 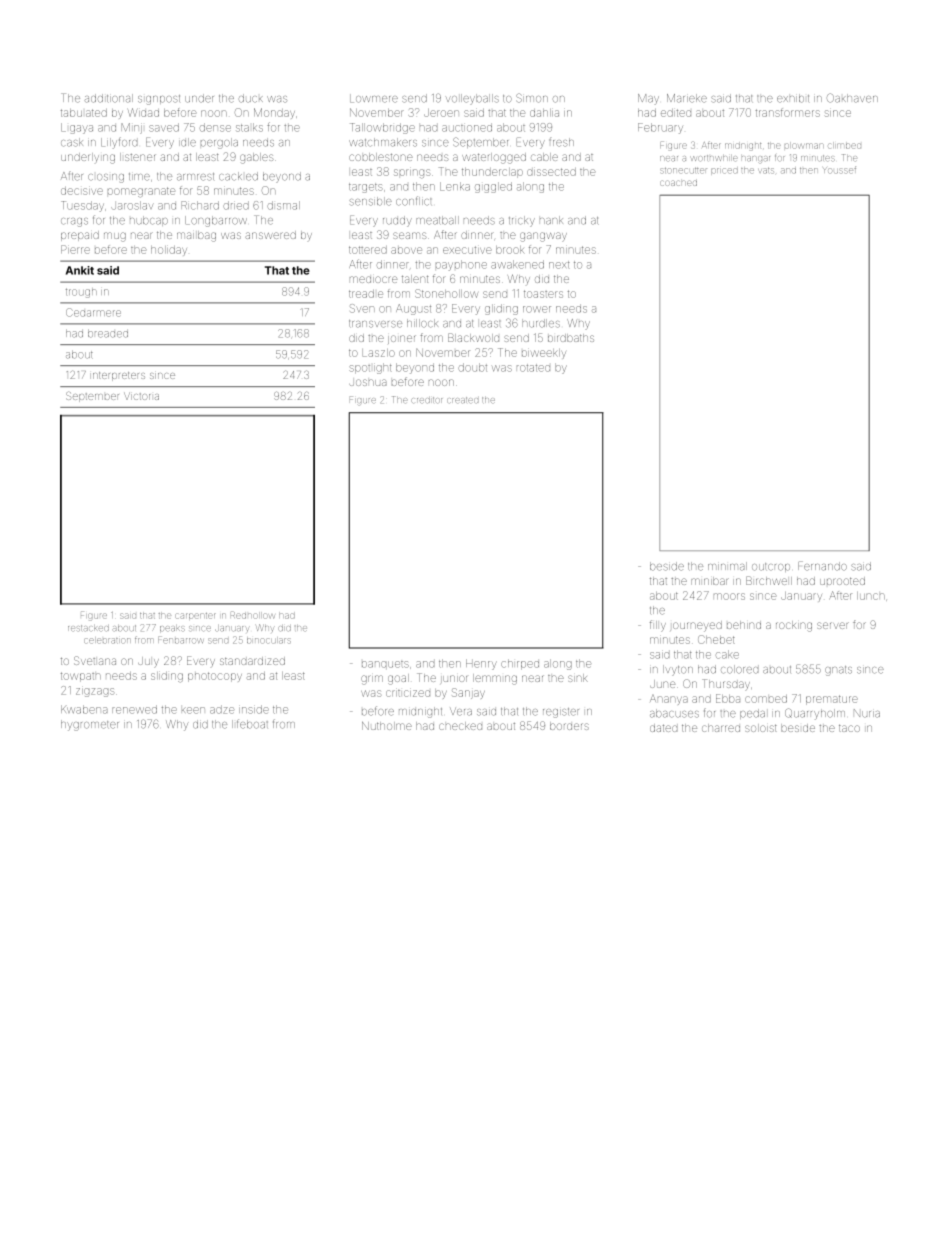 What do you see at coordinates (195, 616) in the image?
I see `carpenter` at bounding box center [195, 616].
